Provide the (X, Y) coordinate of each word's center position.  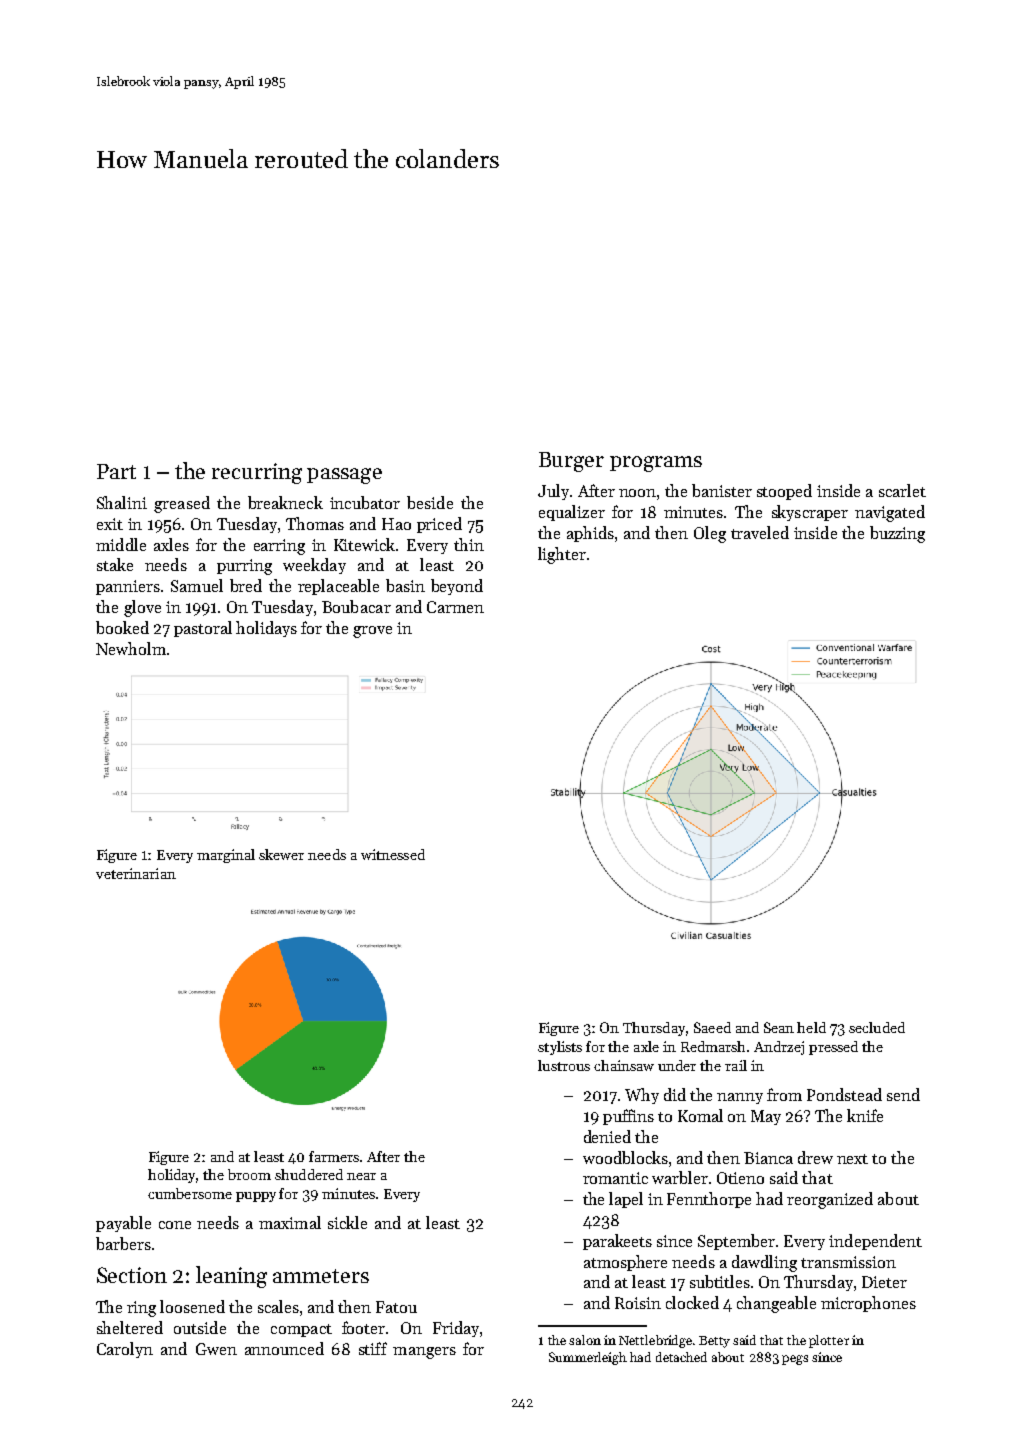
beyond (457, 587)
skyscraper (810, 513)
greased (182, 504)
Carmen (455, 607)
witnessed (393, 854)
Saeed (712, 1027)
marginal (226, 856)
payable (123, 1224)
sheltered (130, 1327)
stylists (560, 1048)
